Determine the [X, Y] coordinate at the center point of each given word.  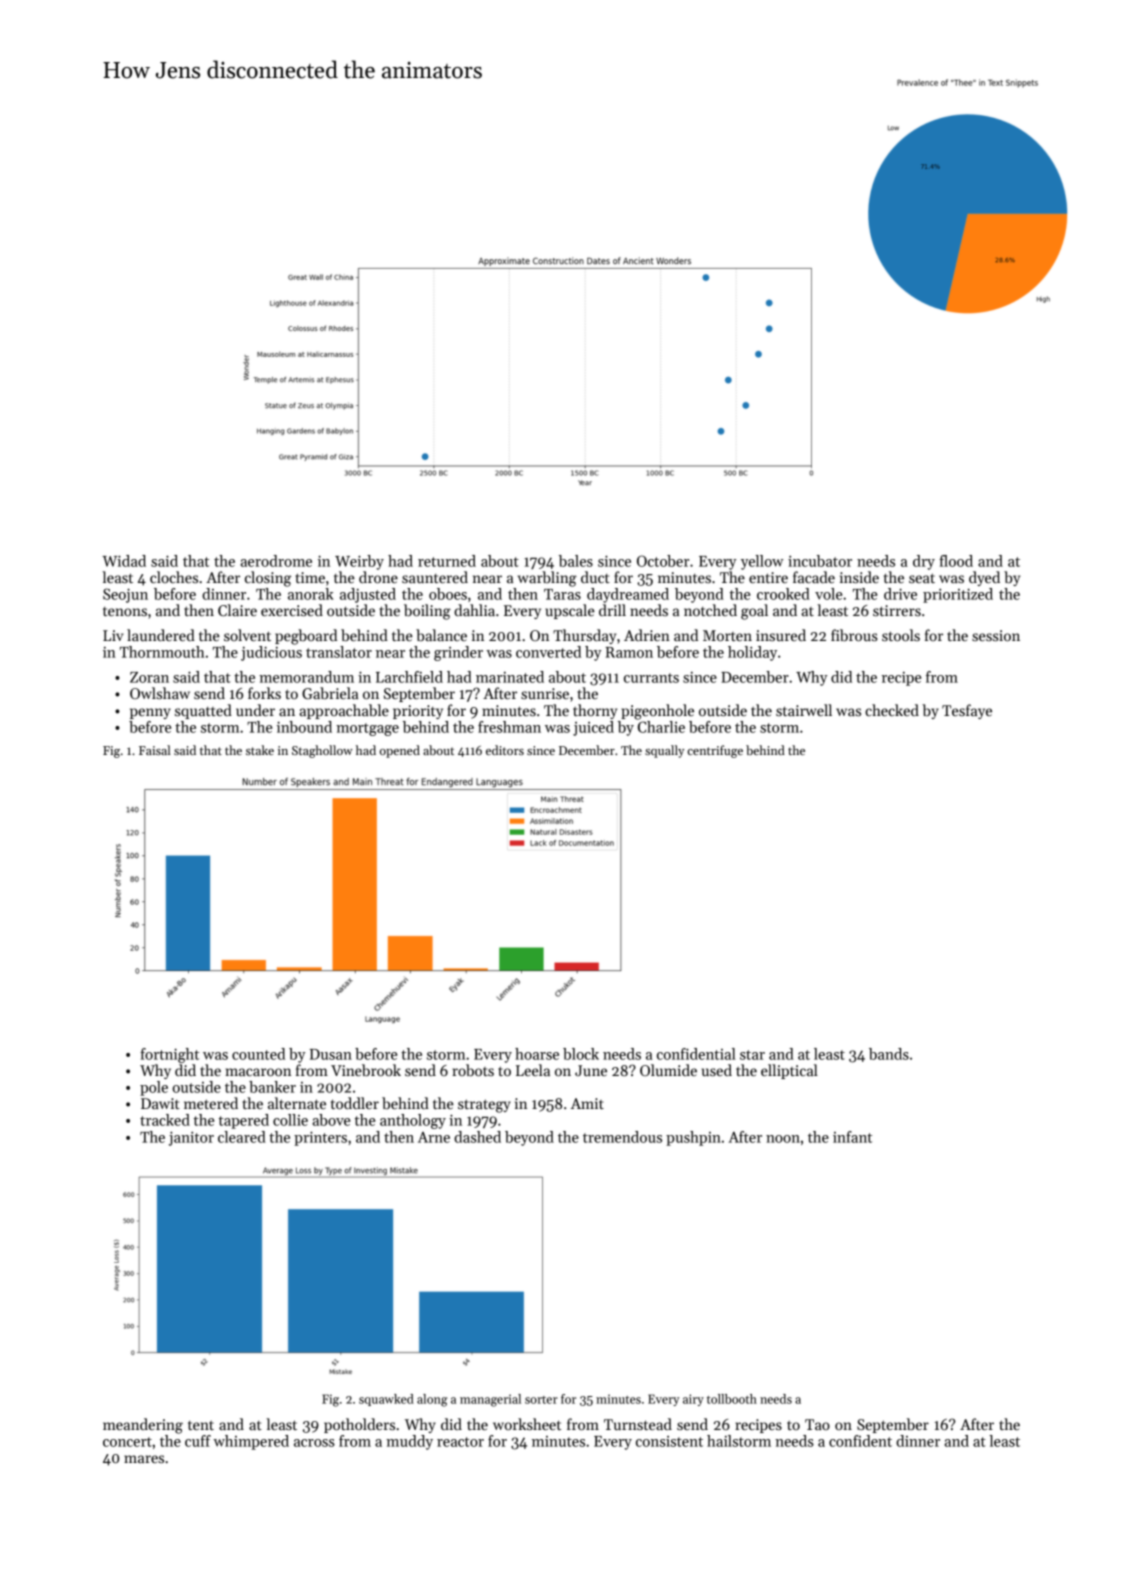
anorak [310, 594]
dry [924, 562]
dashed [477, 1137]
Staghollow [322, 751]
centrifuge [715, 751]
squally [664, 751]
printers [320, 1138]
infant [852, 1137]
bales [576, 561]
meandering [143, 1426]
